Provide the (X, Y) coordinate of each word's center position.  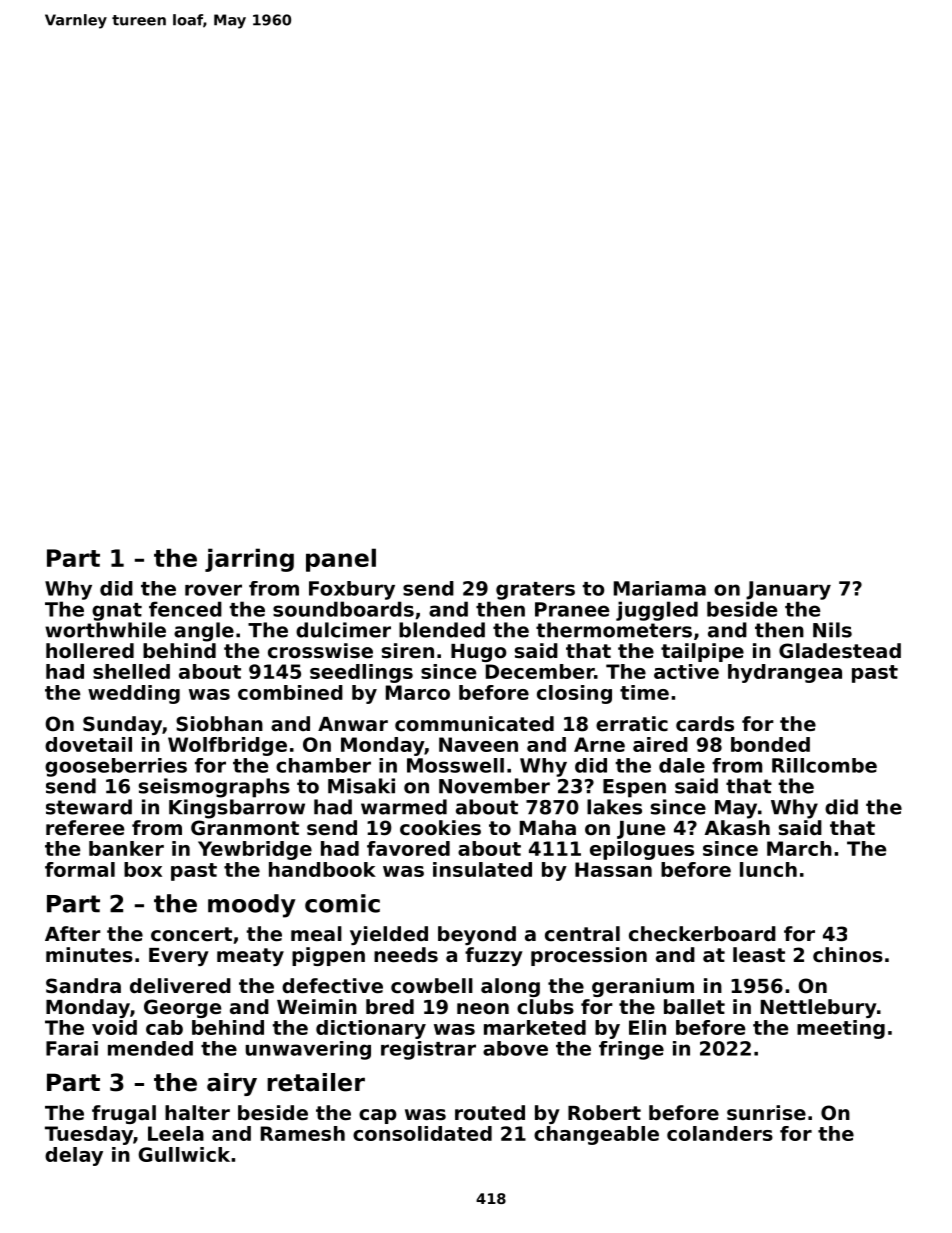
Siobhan (219, 724)
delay (74, 1156)
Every (179, 957)
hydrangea (785, 673)
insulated (482, 869)
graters (535, 591)
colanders (720, 1133)
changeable (596, 1135)
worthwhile (105, 630)
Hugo (478, 653)
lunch (768, 869)
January (788, 590)
